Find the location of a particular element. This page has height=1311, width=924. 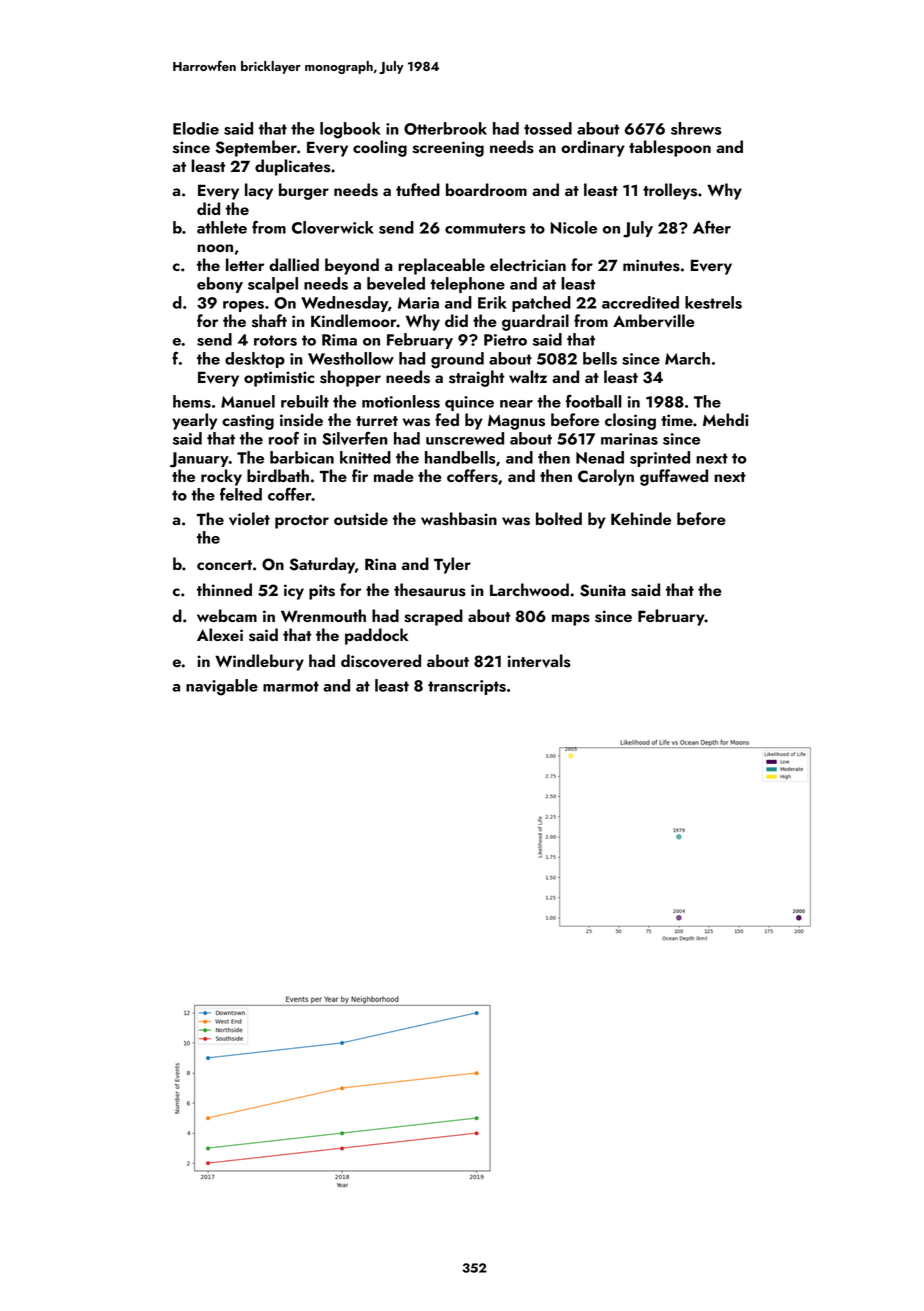

dallied is located at coordinates (294, 264).
